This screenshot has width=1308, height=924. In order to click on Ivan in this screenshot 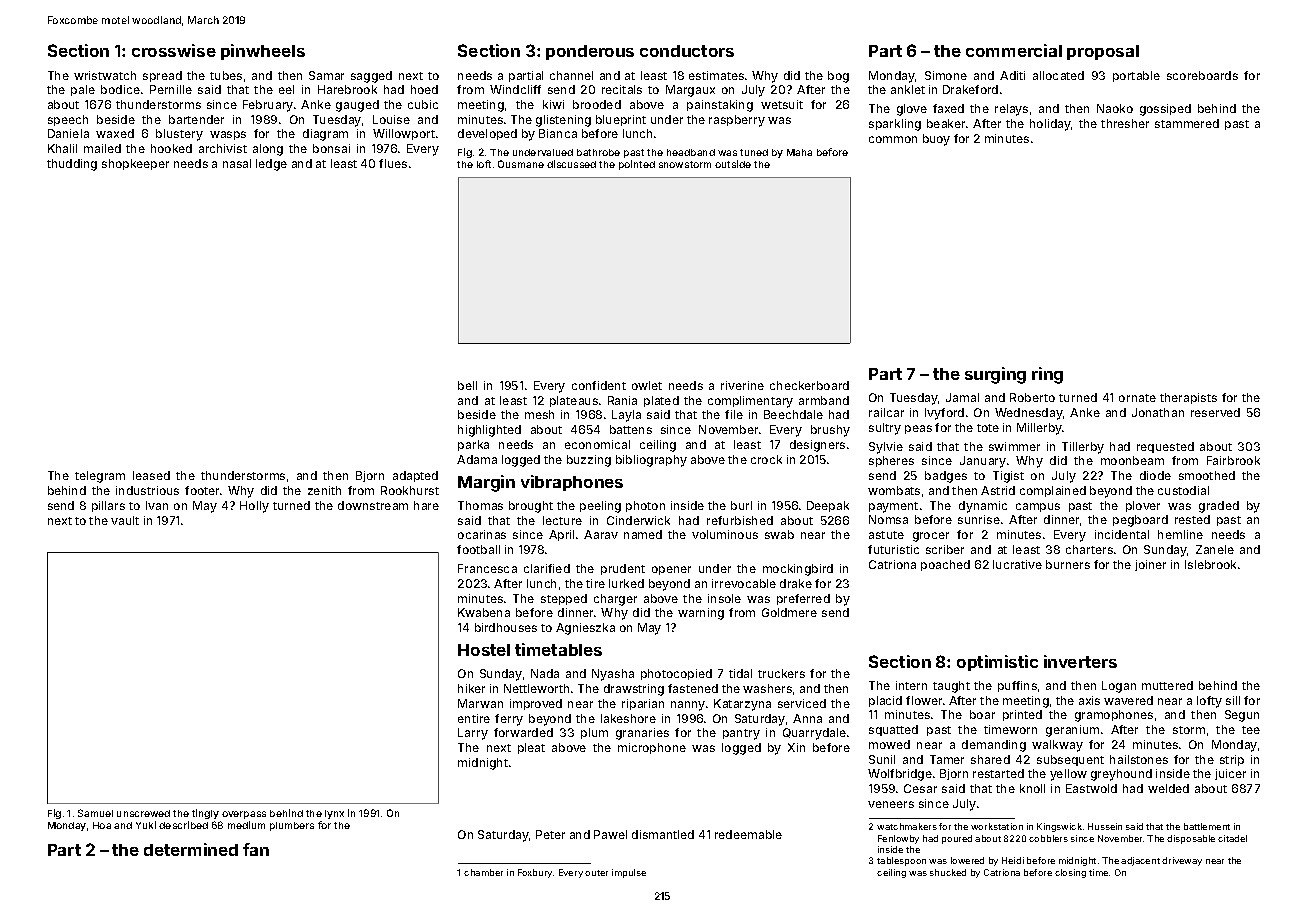, I will do `click(157, 505)`.
